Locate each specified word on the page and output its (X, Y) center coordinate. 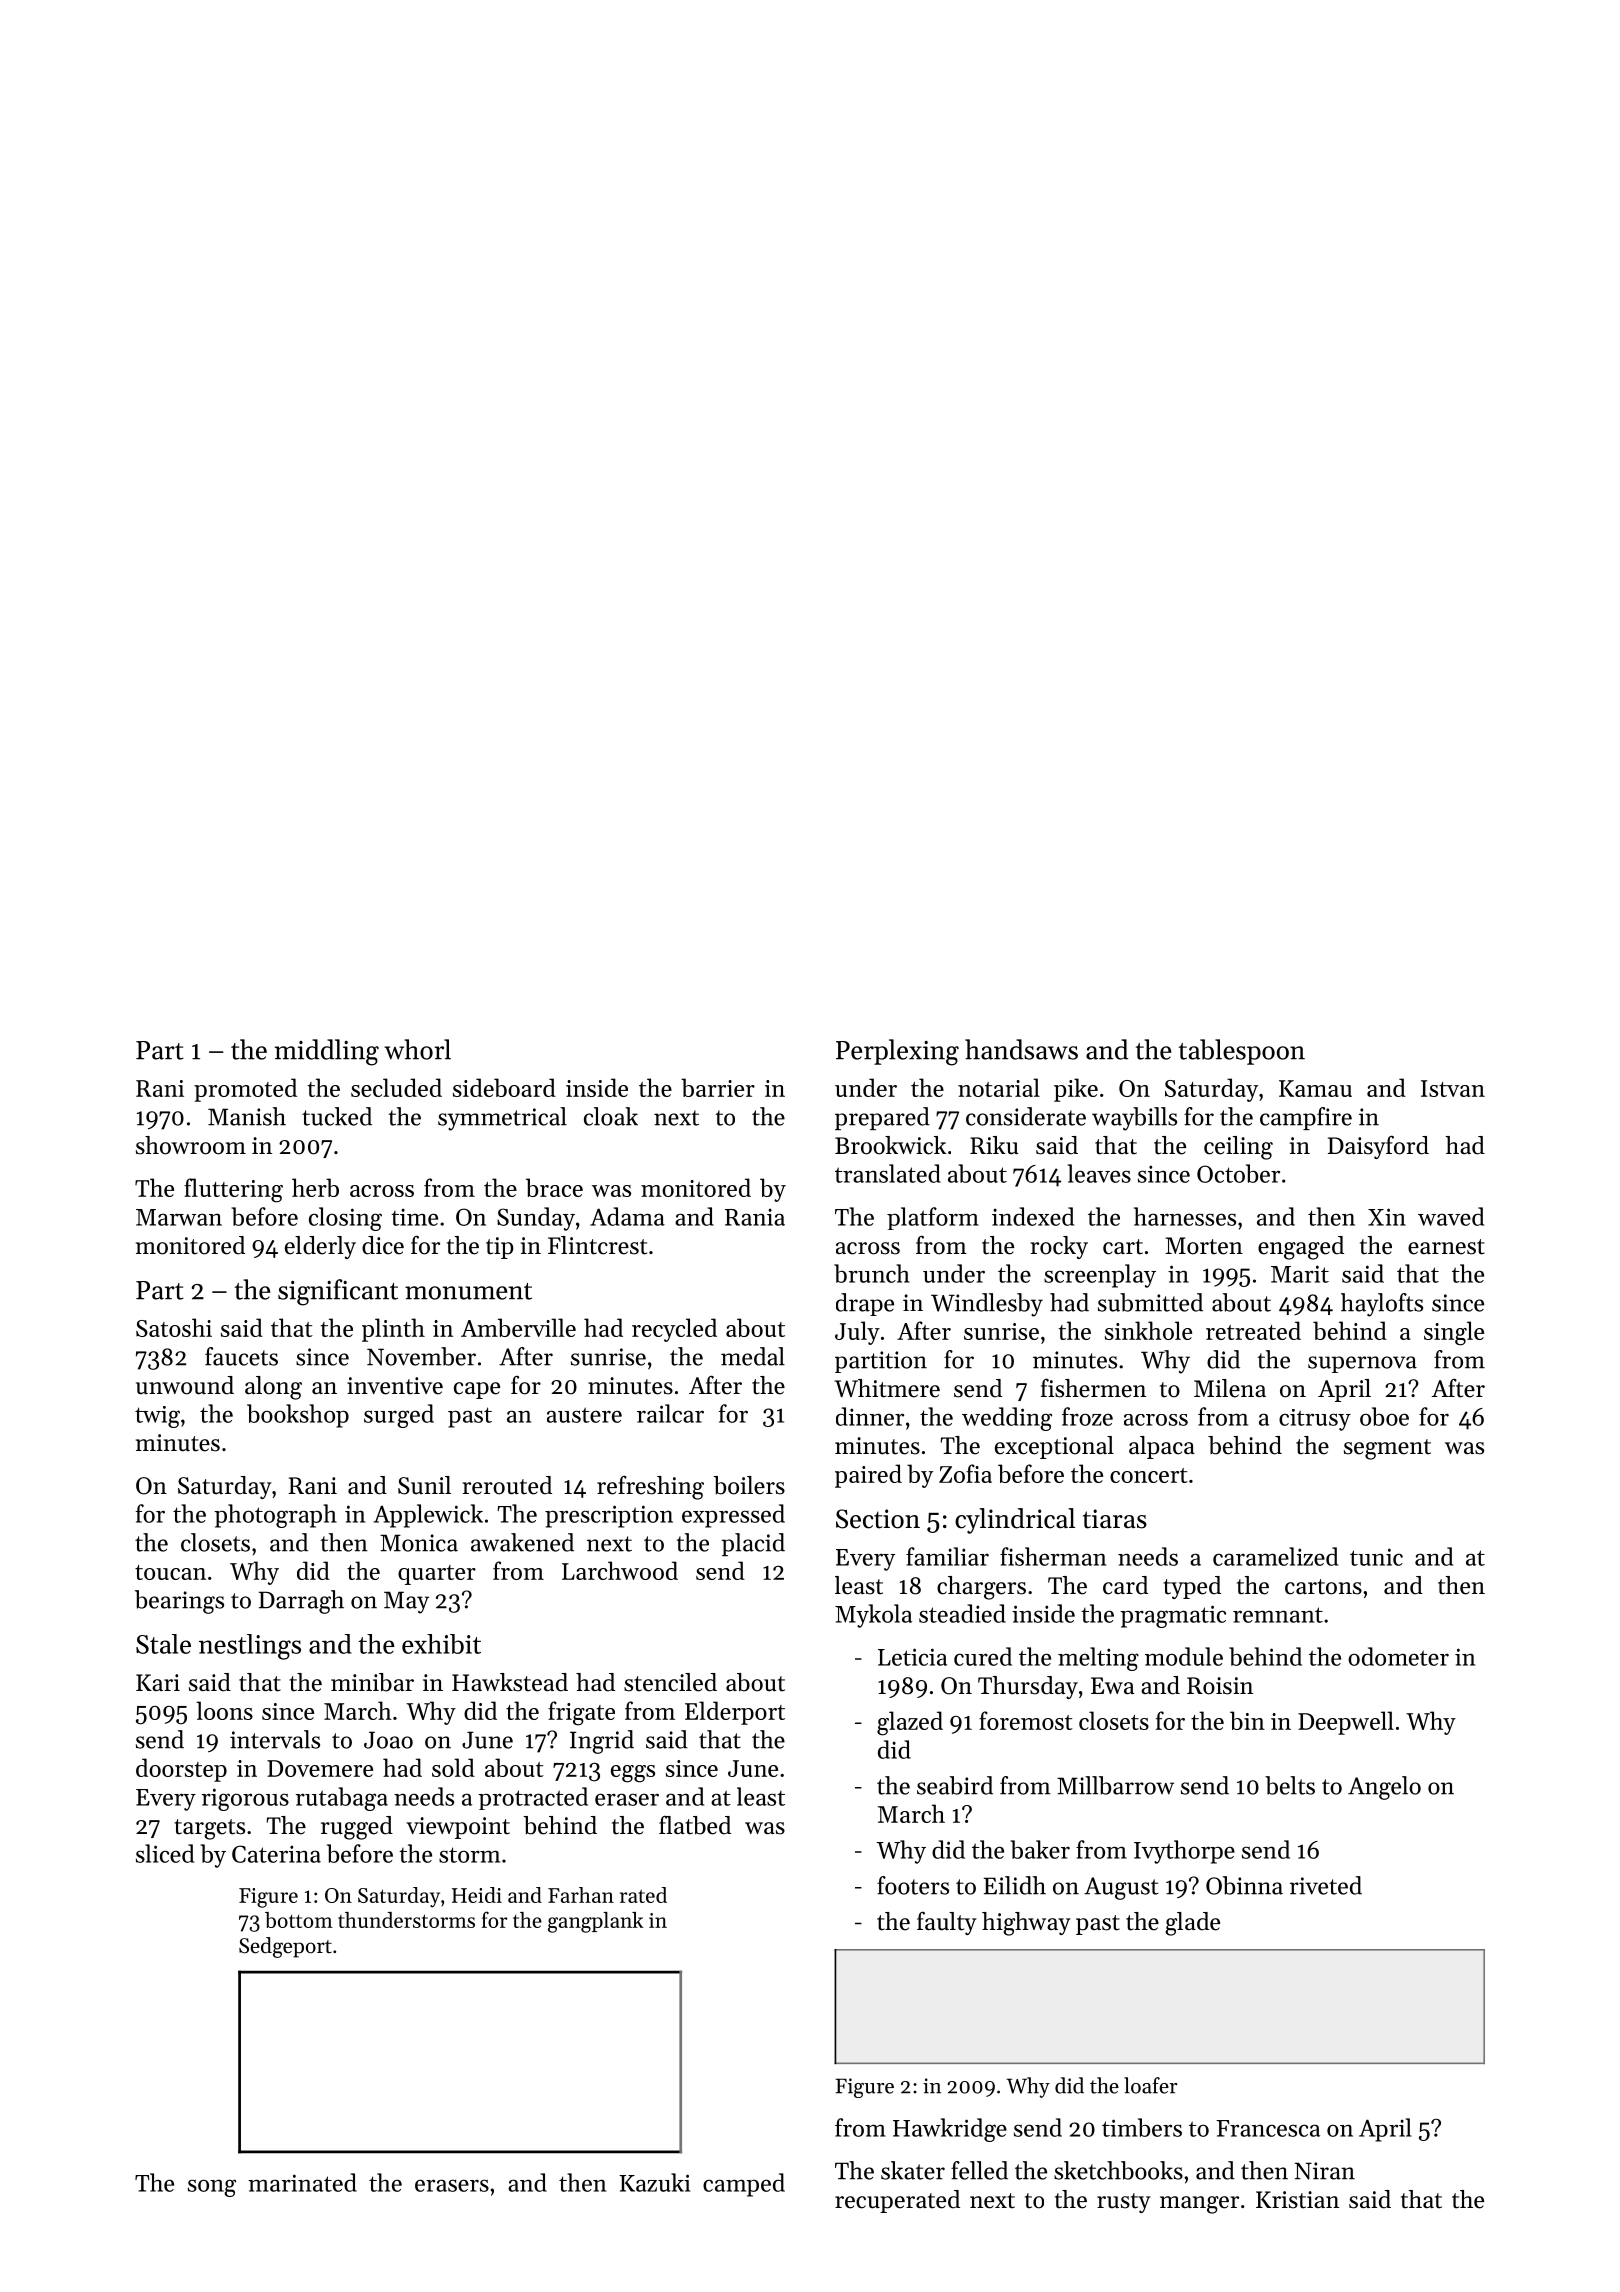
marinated (302, 2182)
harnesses (1185, 1216)
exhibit (441, 1644)
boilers (749, 1485)
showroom (191, 1145)
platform (933, 1218)
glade (1192, 1924)
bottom (299, 1920)
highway (1026, 1924)
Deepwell (1346, 1723)
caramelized (1275, 1556)
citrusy (1315, 1420)
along (273, 1388)
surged (399, 1416)
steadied (962, 1613)
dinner (870, 1416)
